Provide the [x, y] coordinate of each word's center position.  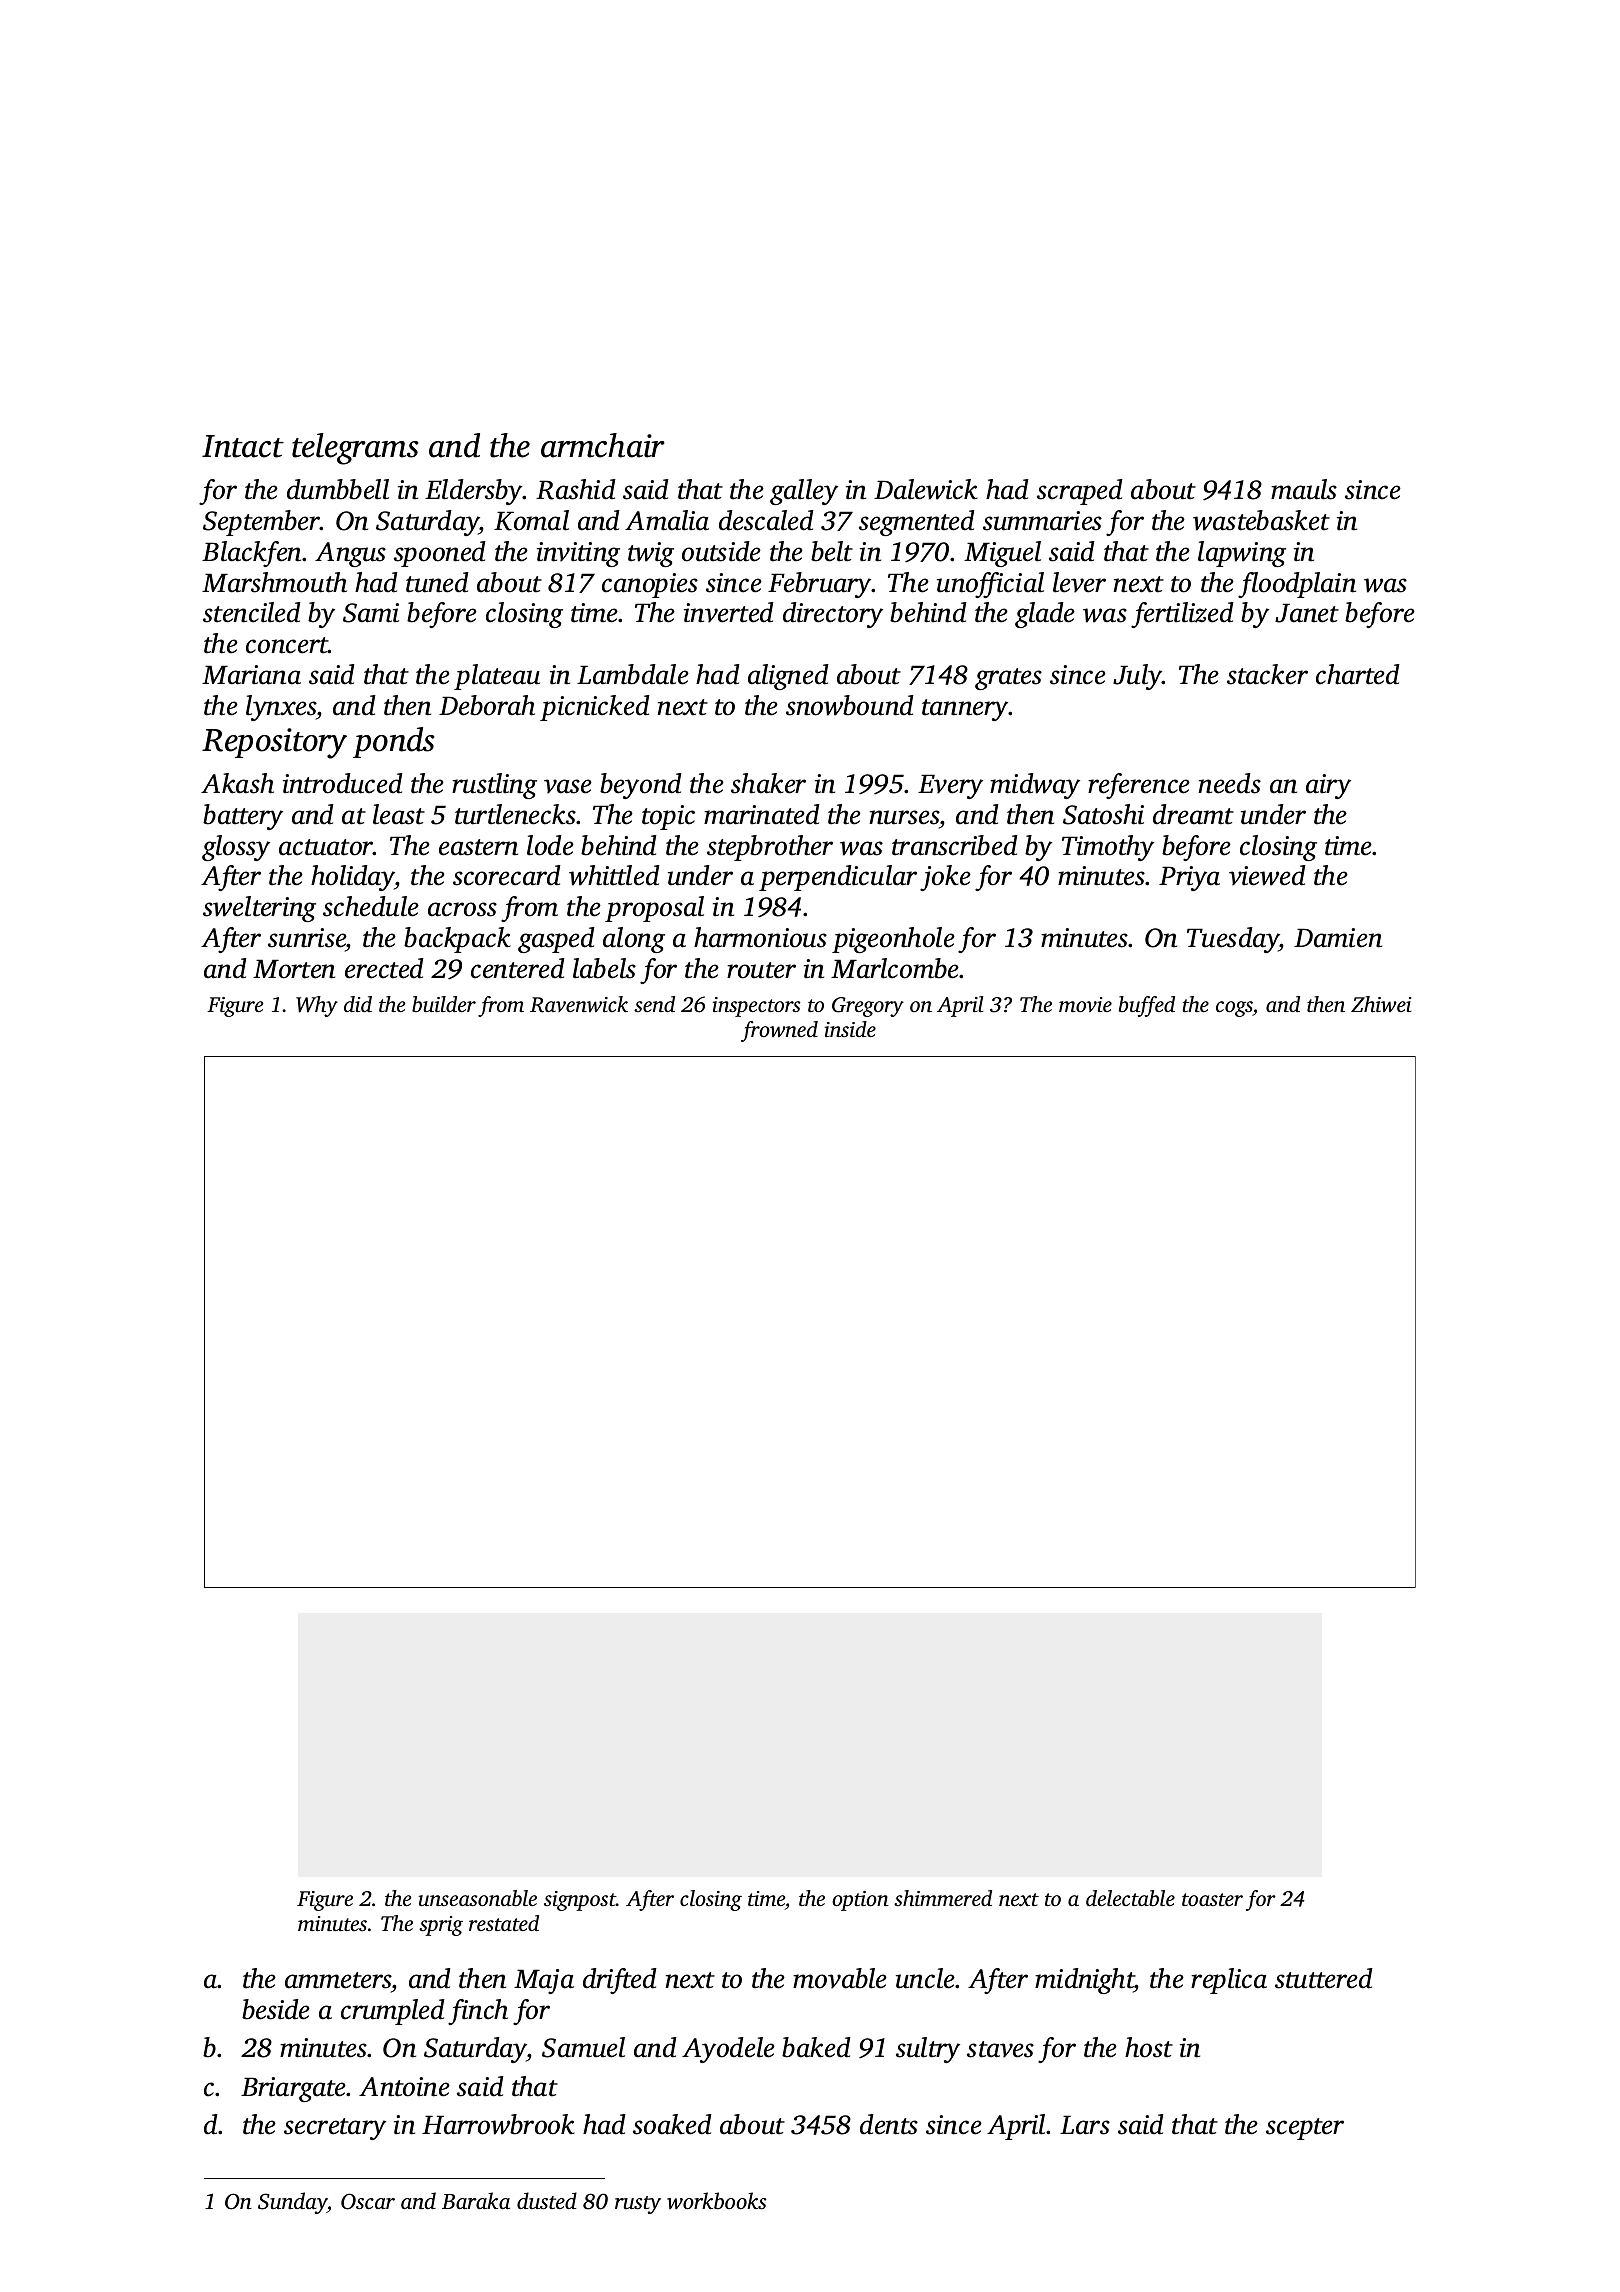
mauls [1304, 489]
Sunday [292, 2203]
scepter [1305, 2129]
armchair [603, 445]
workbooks [716, 2200]
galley [804, 492]
